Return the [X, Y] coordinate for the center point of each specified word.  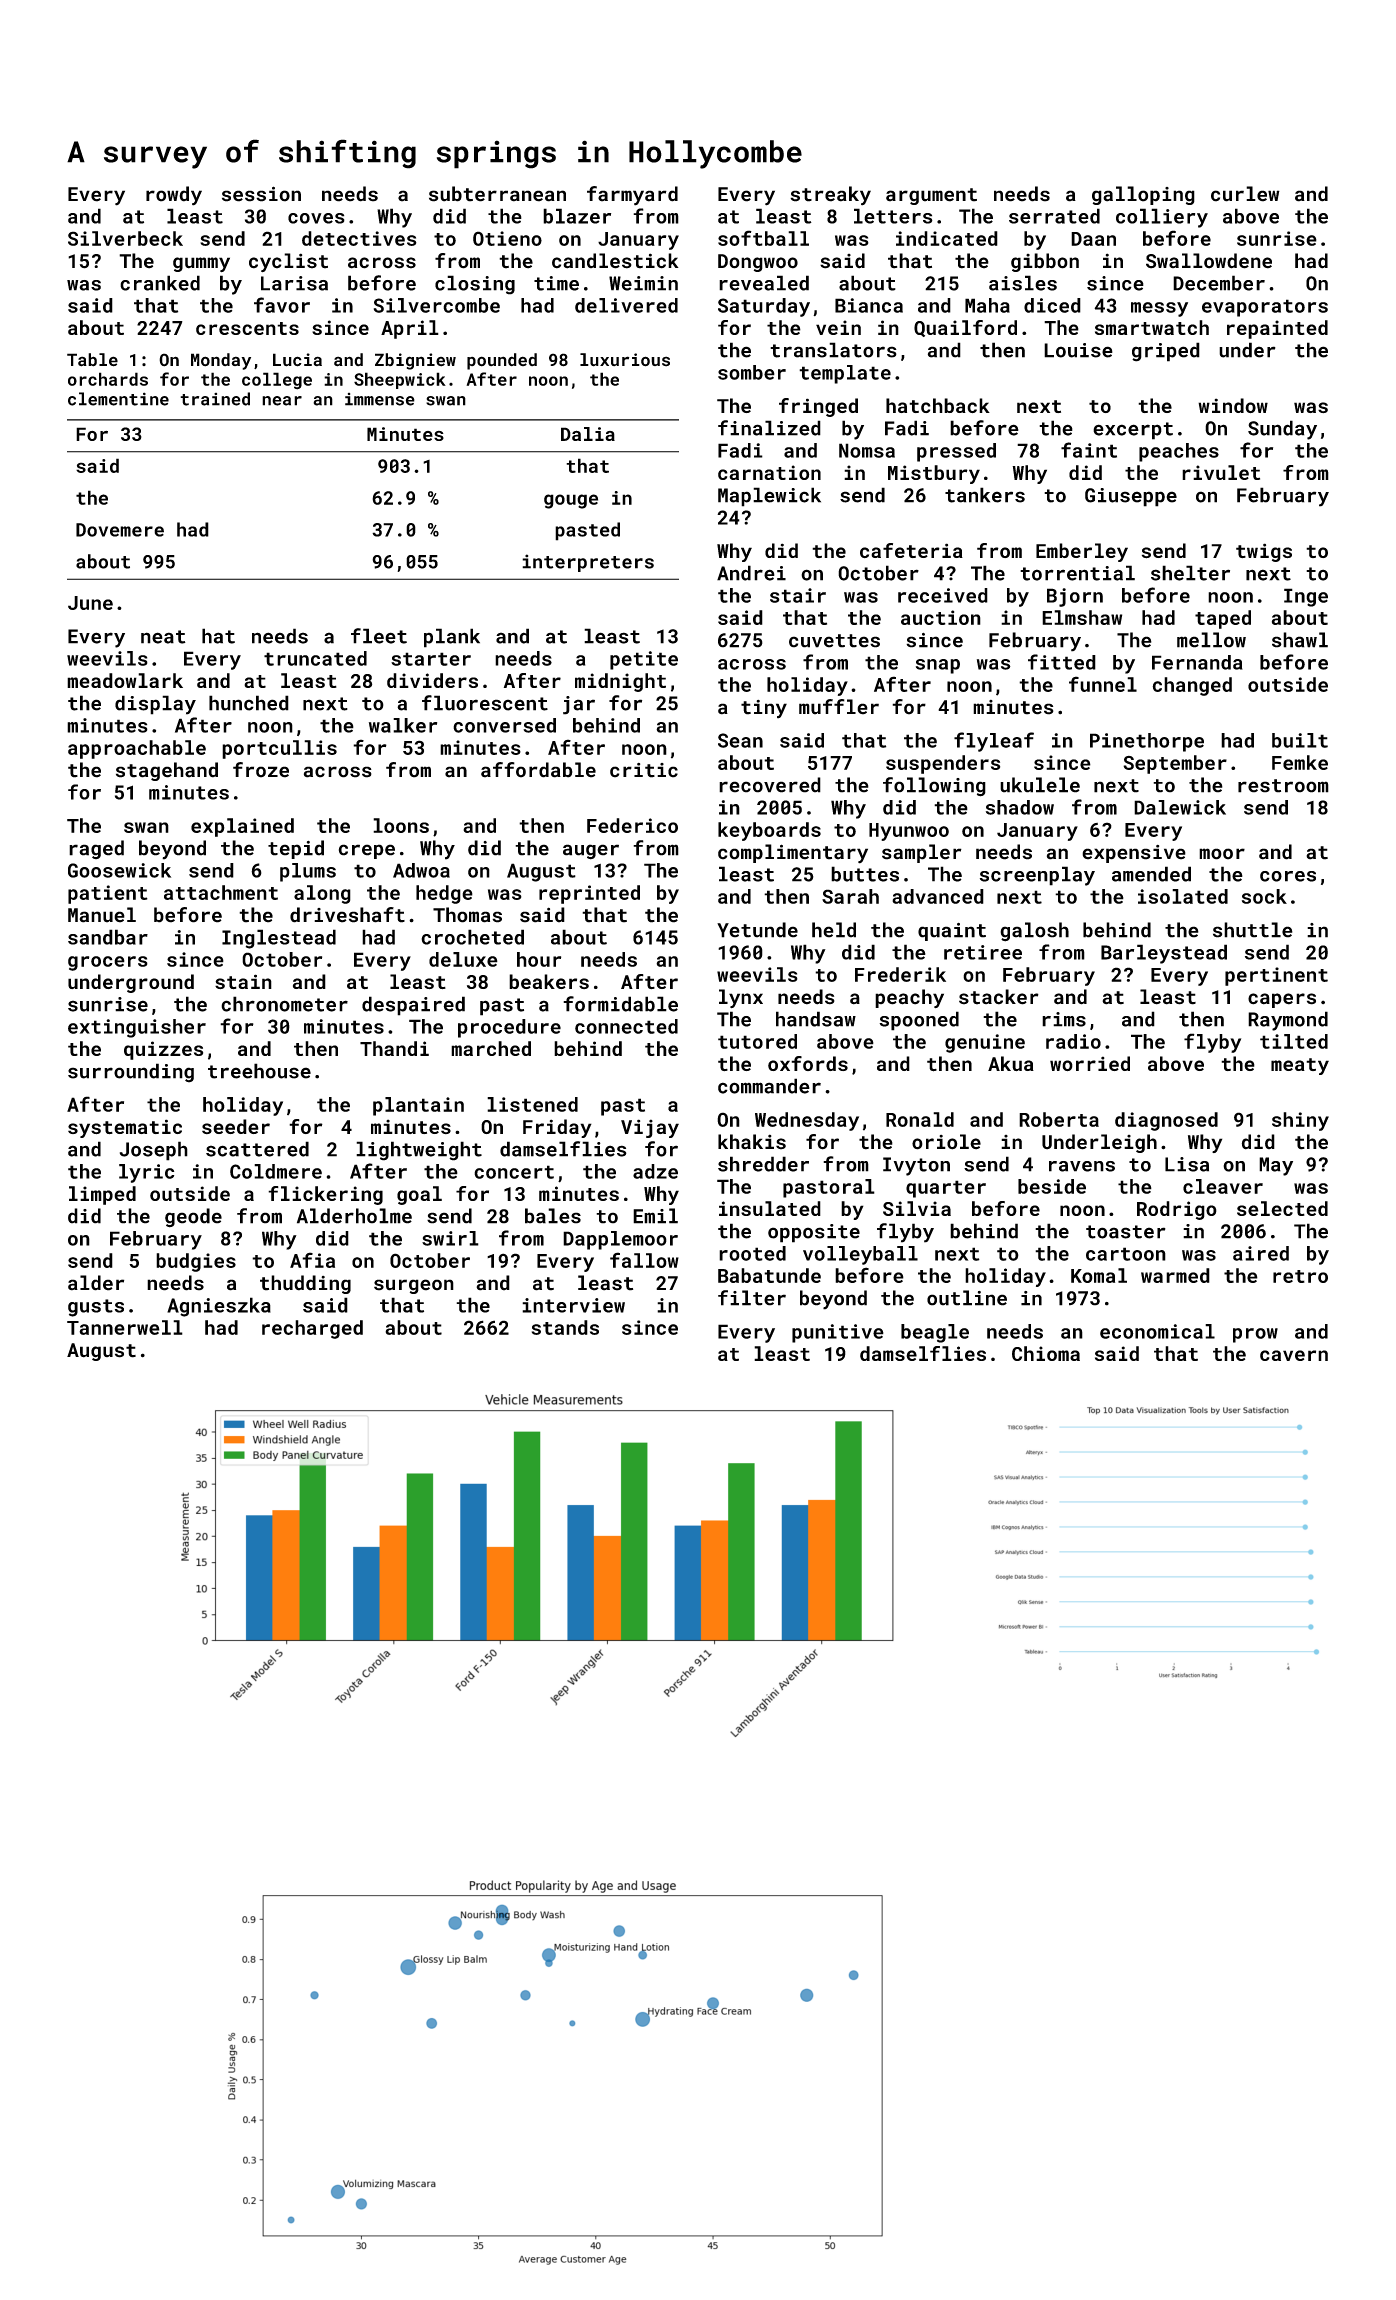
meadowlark [125, 680]
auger [591, 852]
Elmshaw [1082, 617]
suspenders [943, 764]
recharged [312, 1329]
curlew [1245, 194]
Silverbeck [125, 238]
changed [1192, 686]
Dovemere [120, 530]
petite [644, 660]
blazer [577, 216]
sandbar [108, 937]
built [1300, 740]
